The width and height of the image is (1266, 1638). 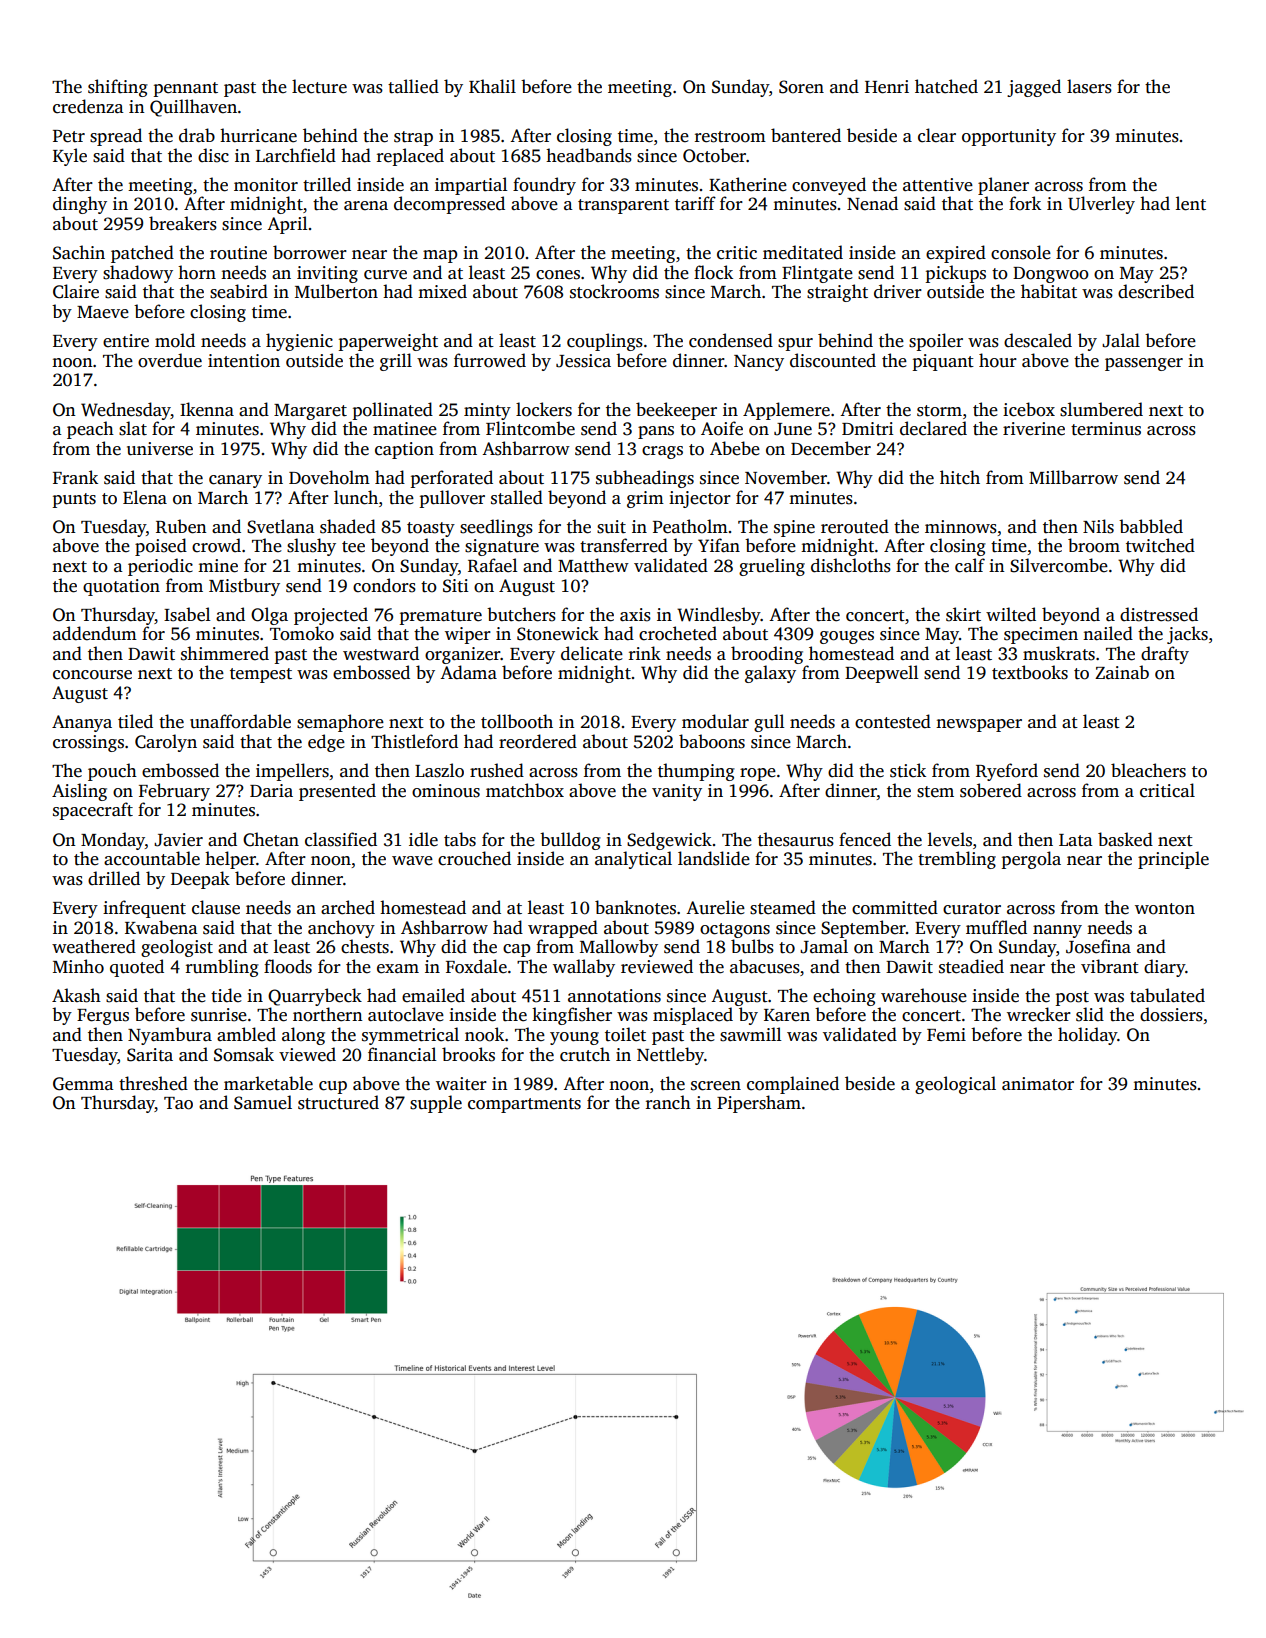 I want to click on borrower, so click(x=310, y=252).
